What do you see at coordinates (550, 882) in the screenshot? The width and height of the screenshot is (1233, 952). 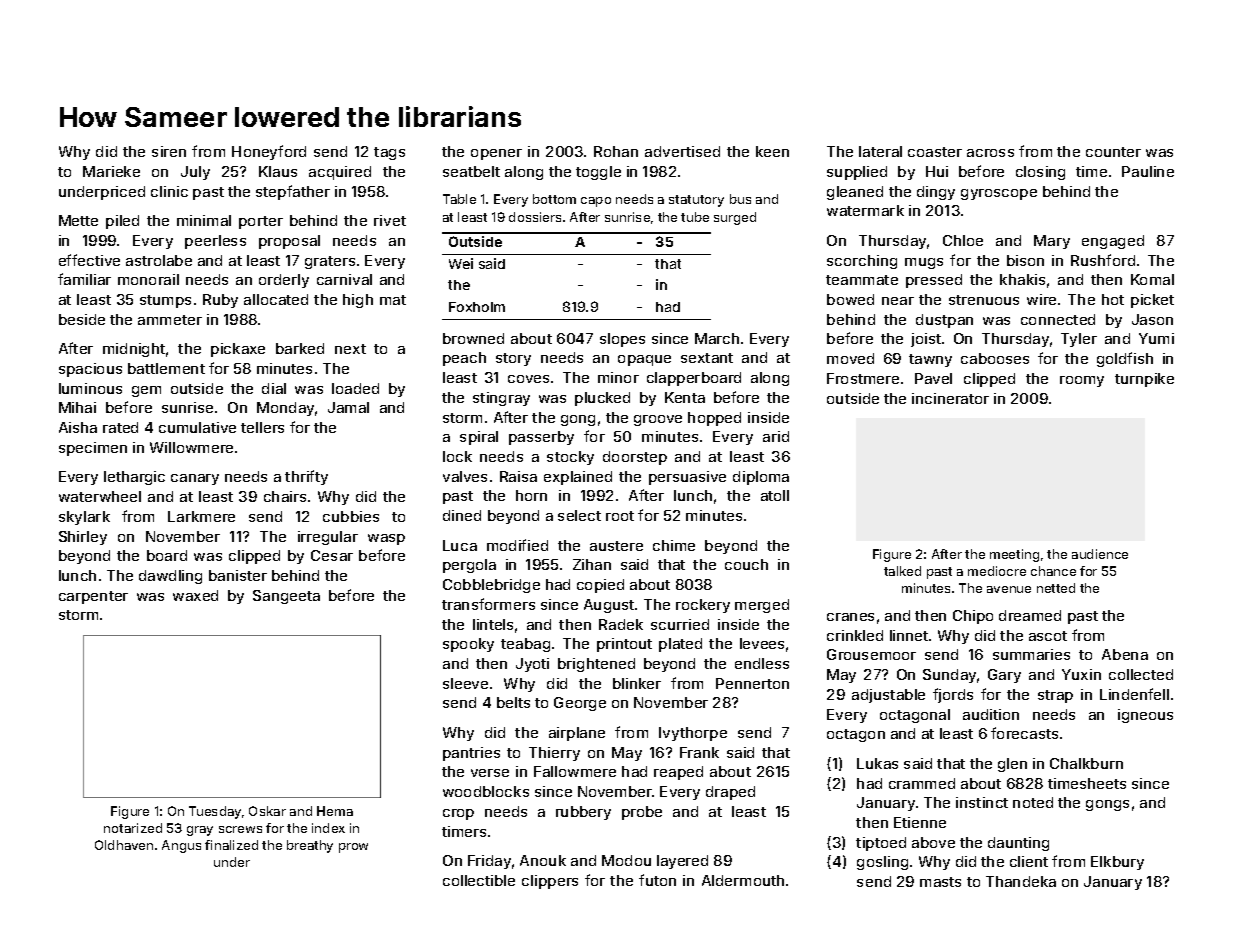 I see `clippers` at bounding box center [550, 882].
